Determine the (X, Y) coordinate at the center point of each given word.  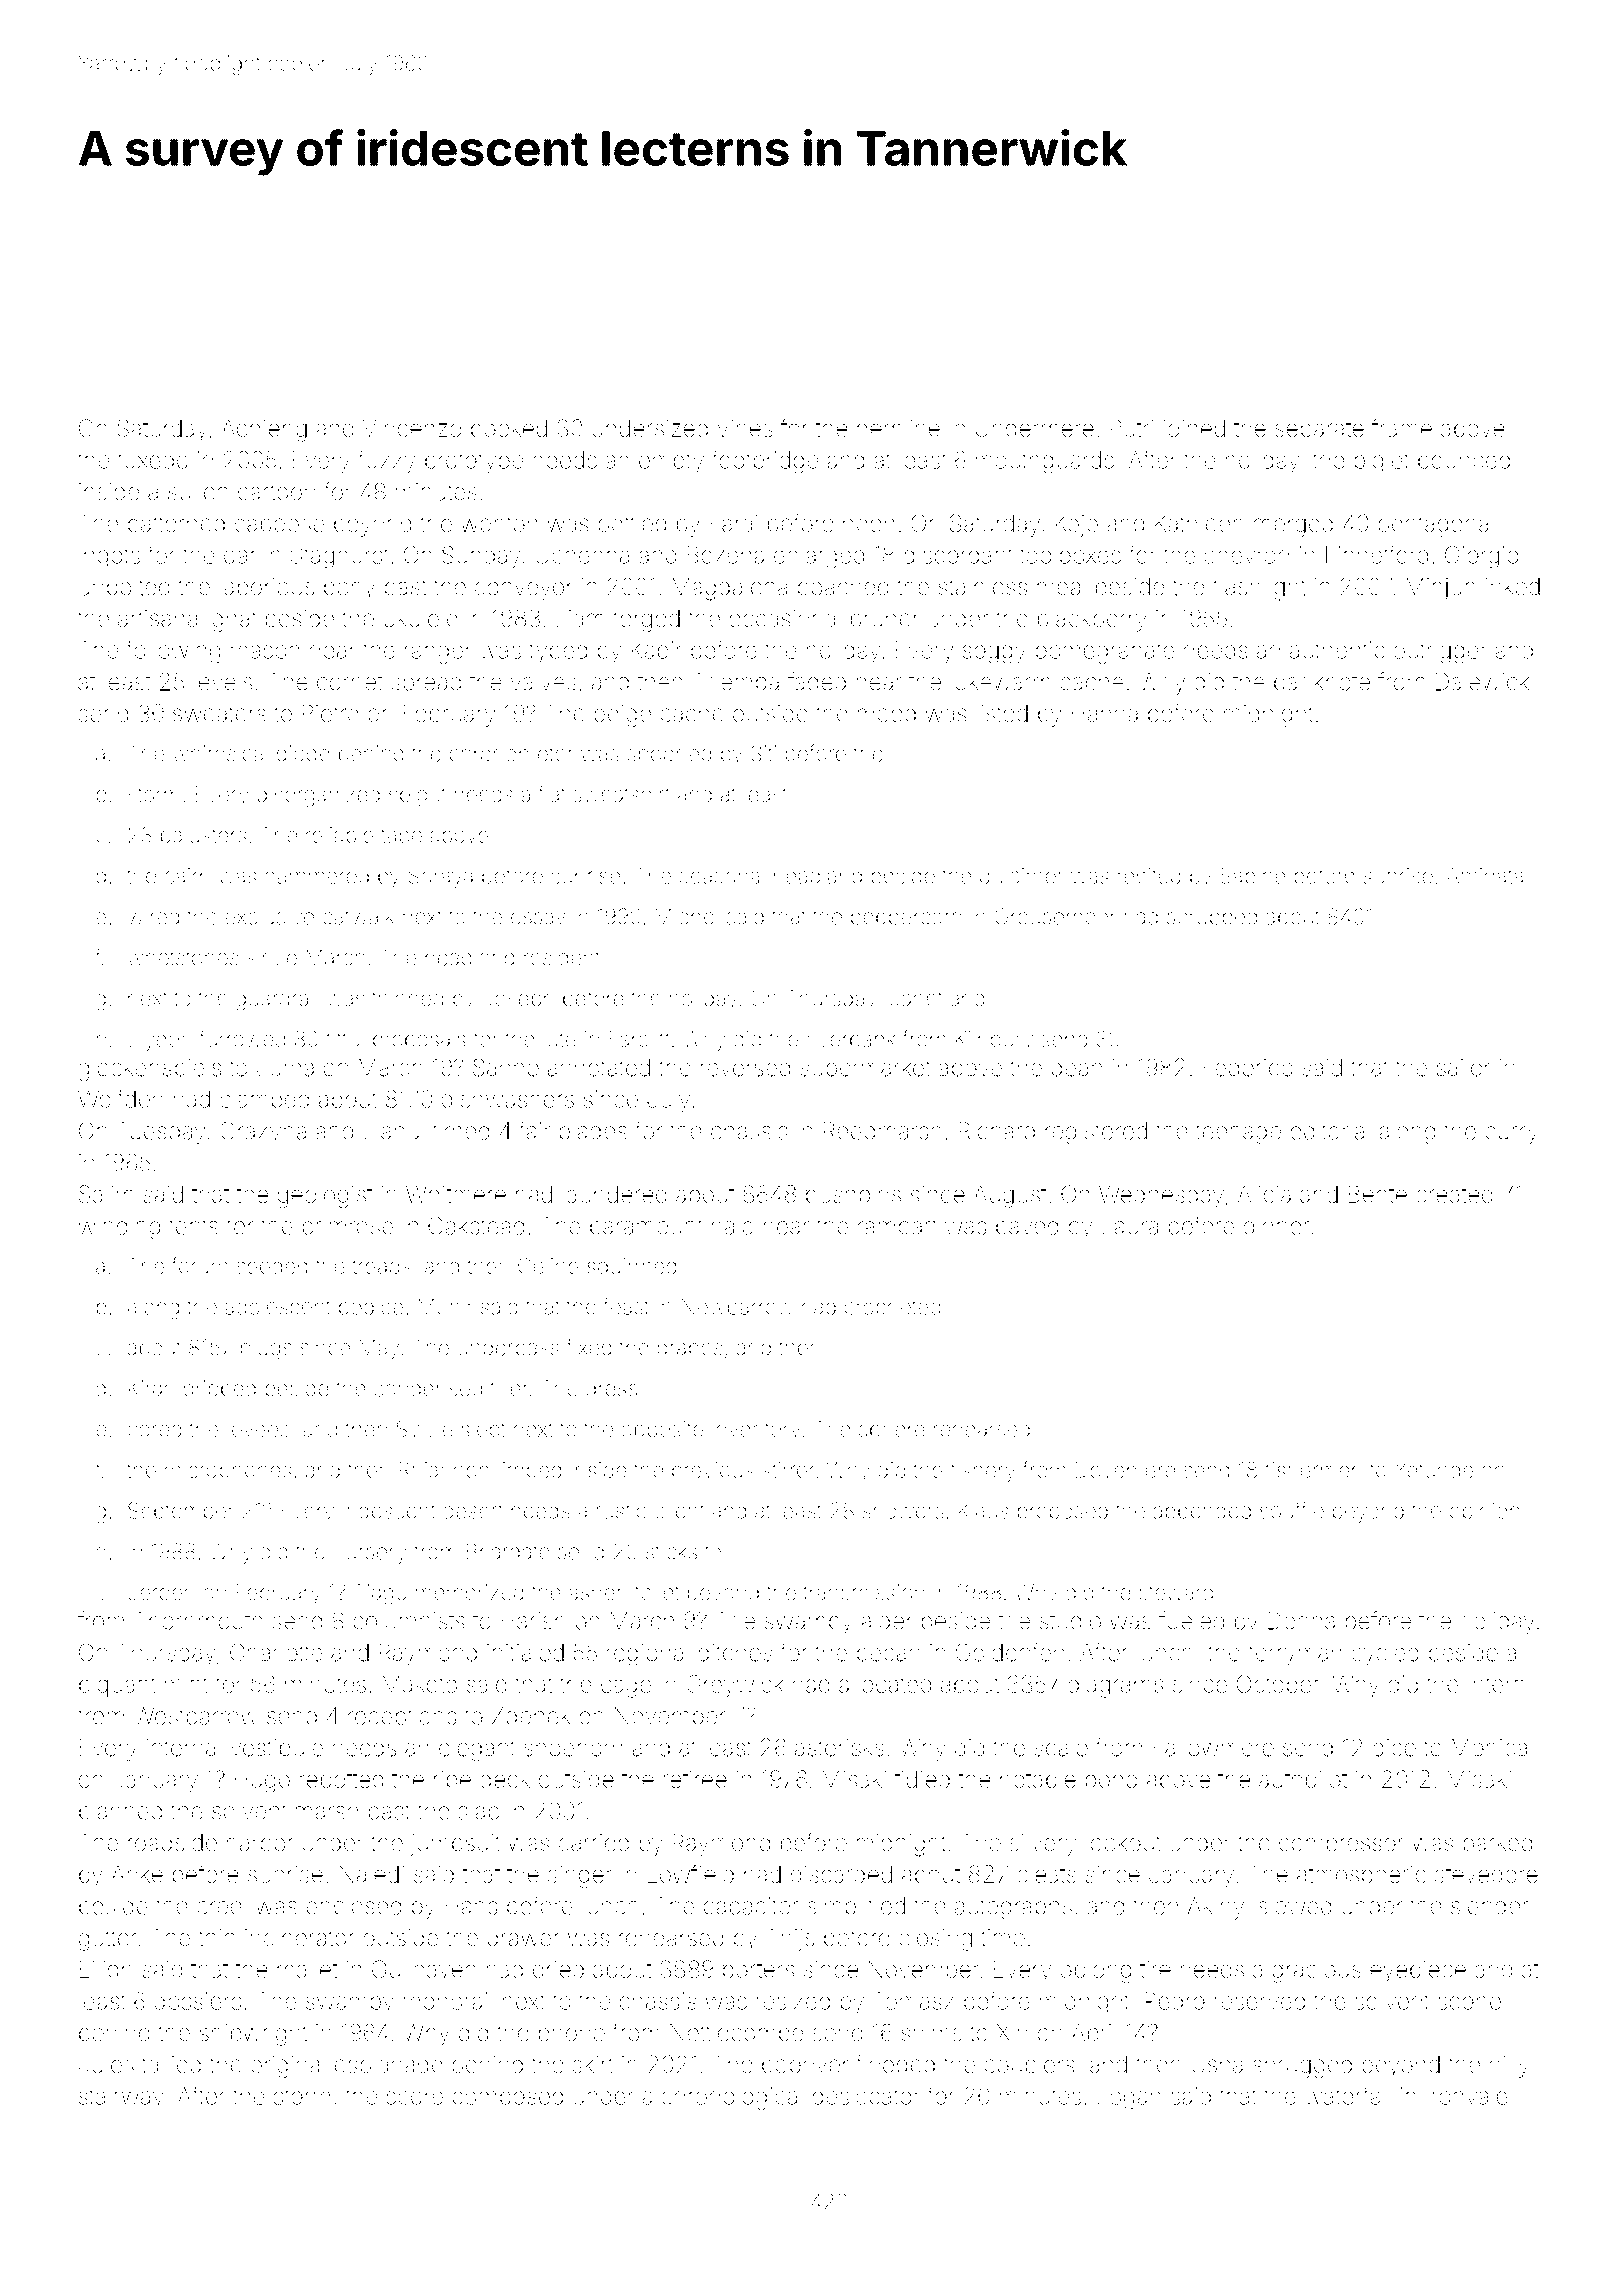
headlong (469, 960)
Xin (1012, 2032)
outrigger (1440, 652)
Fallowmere (1213, 1747)
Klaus (983, 1510)
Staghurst (339, 557)
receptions (402, 1718)
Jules (106, 2064)
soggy (994, 654)
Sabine (1252, 875)
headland (818, 876)
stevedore (1486, 1874)
